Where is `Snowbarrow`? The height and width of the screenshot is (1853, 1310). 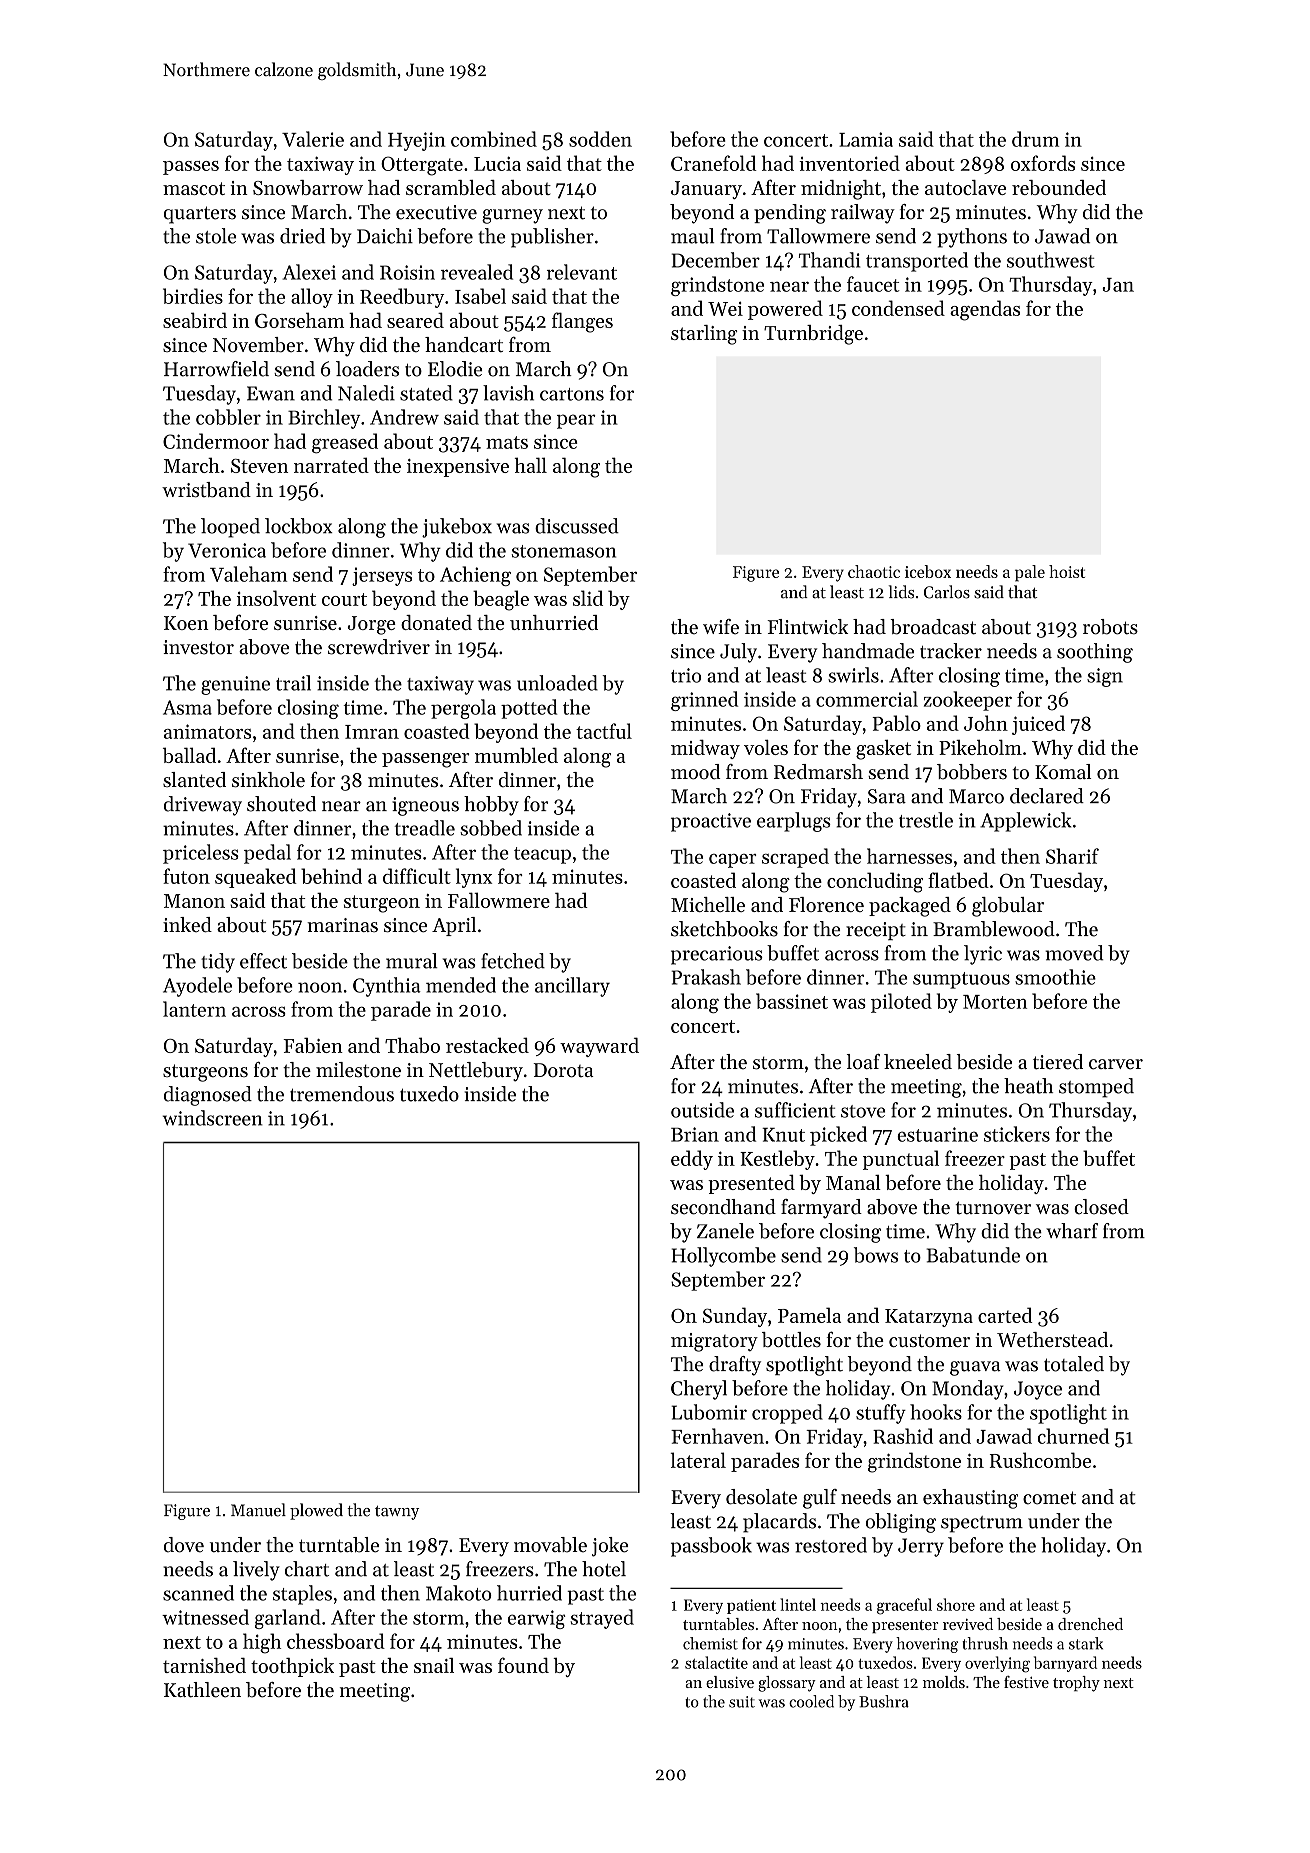 Snowbarrow is located at coordinates (308, 187).
